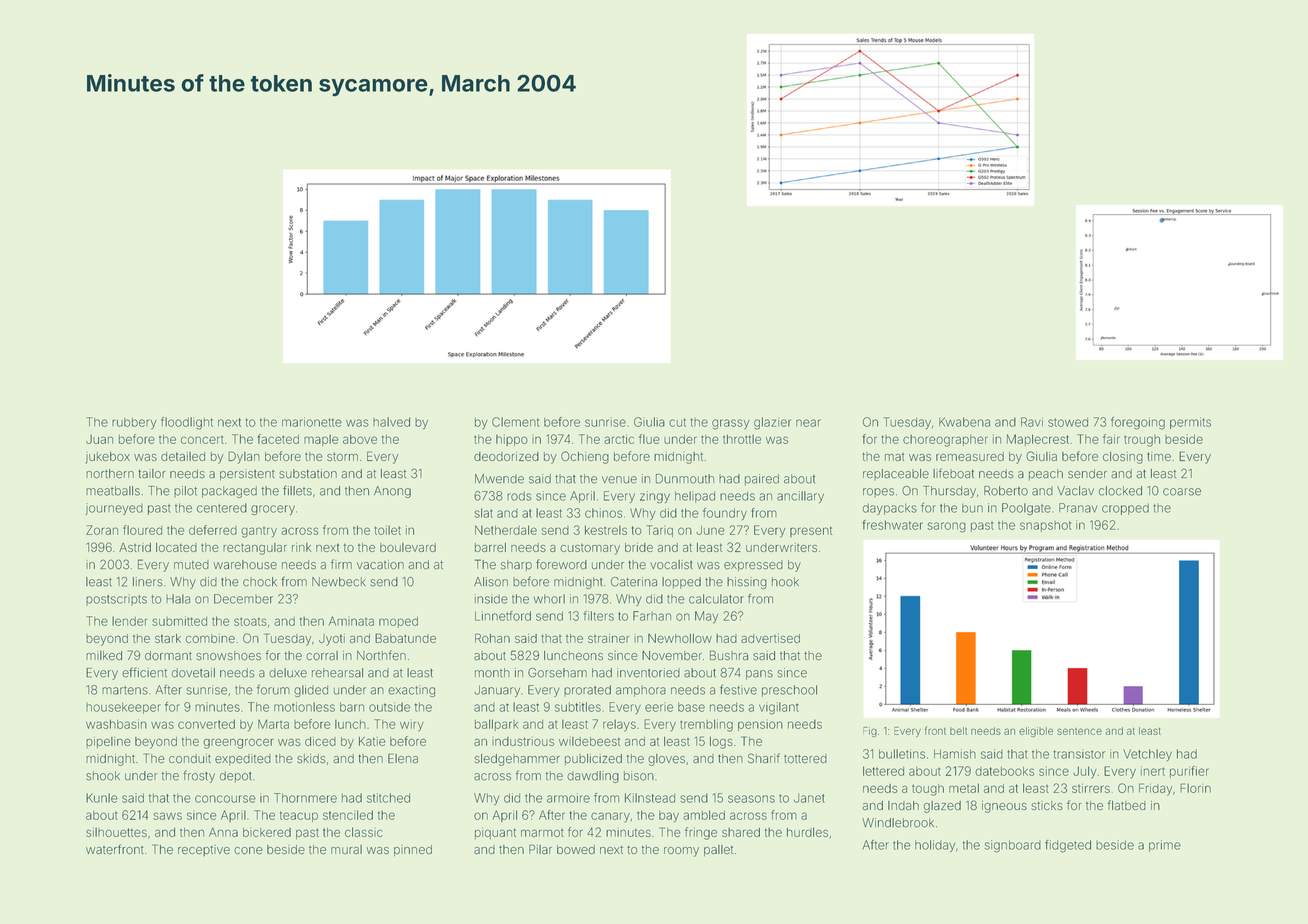  What do you see at coordinates (204, 851) in the screenshot?
I see `receptive` at bounding box center [204, 851].
